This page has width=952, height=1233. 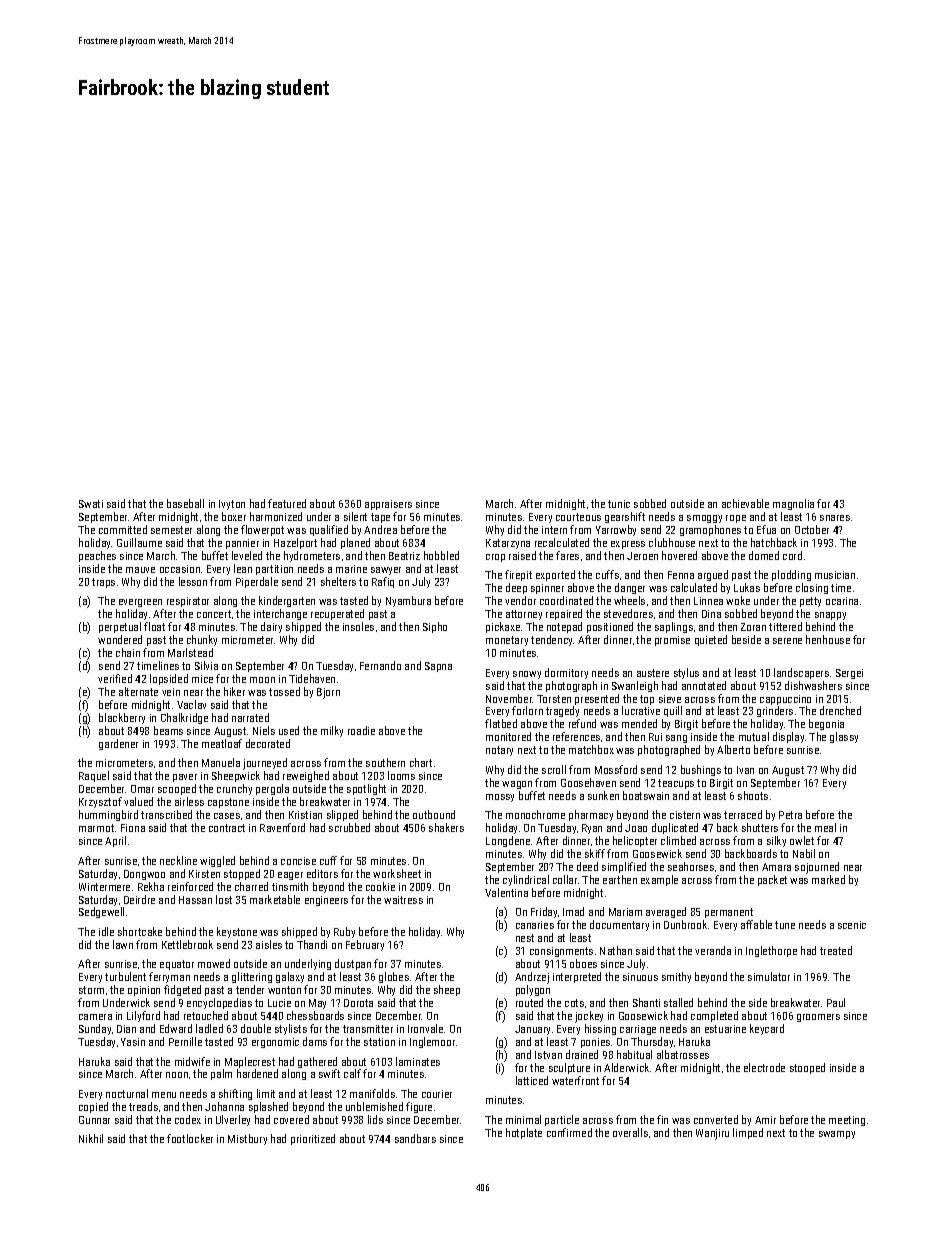 I want to click on glassy, so click(x=844, y=737).
